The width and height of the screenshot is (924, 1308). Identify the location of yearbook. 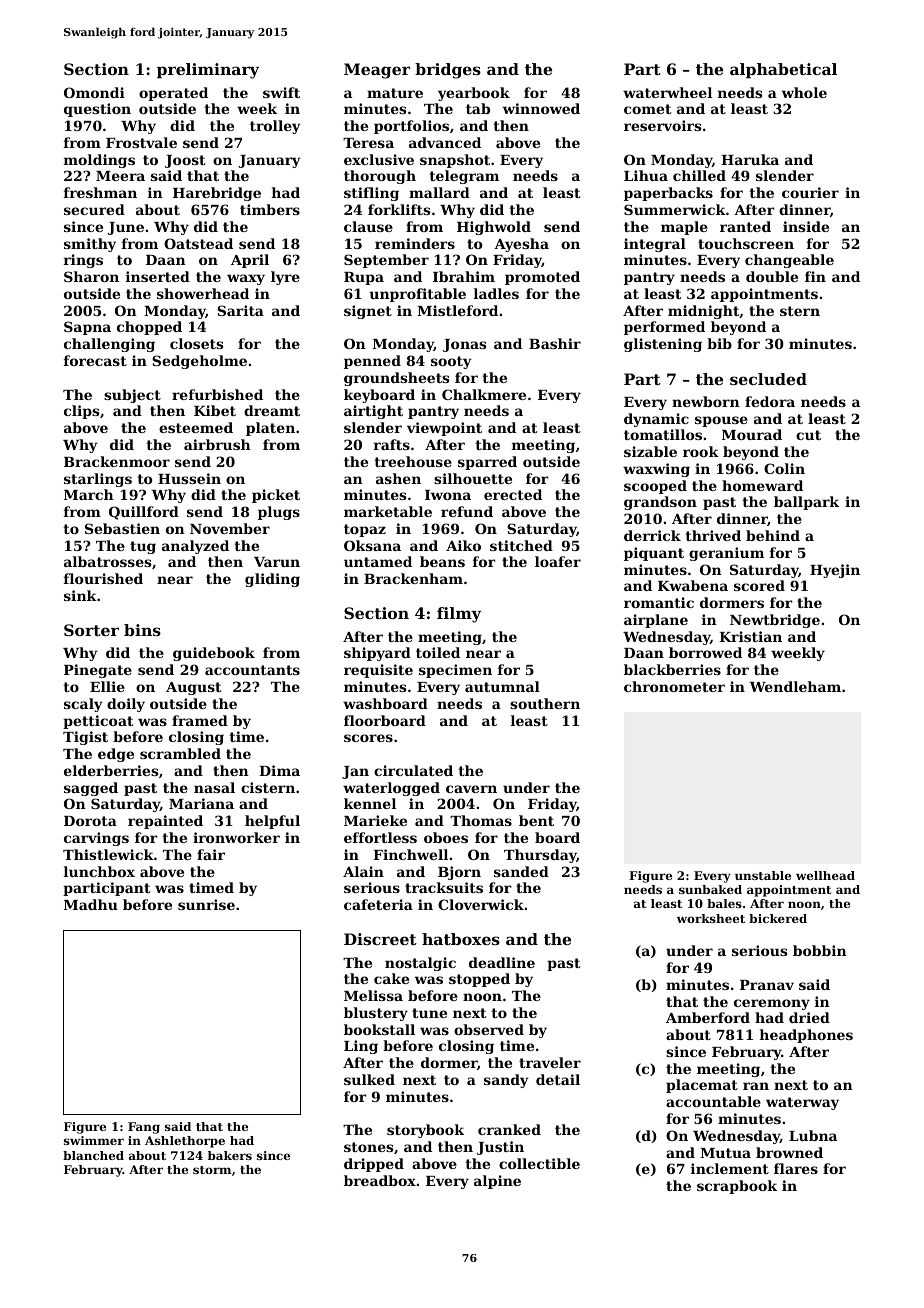
(474, 94).
